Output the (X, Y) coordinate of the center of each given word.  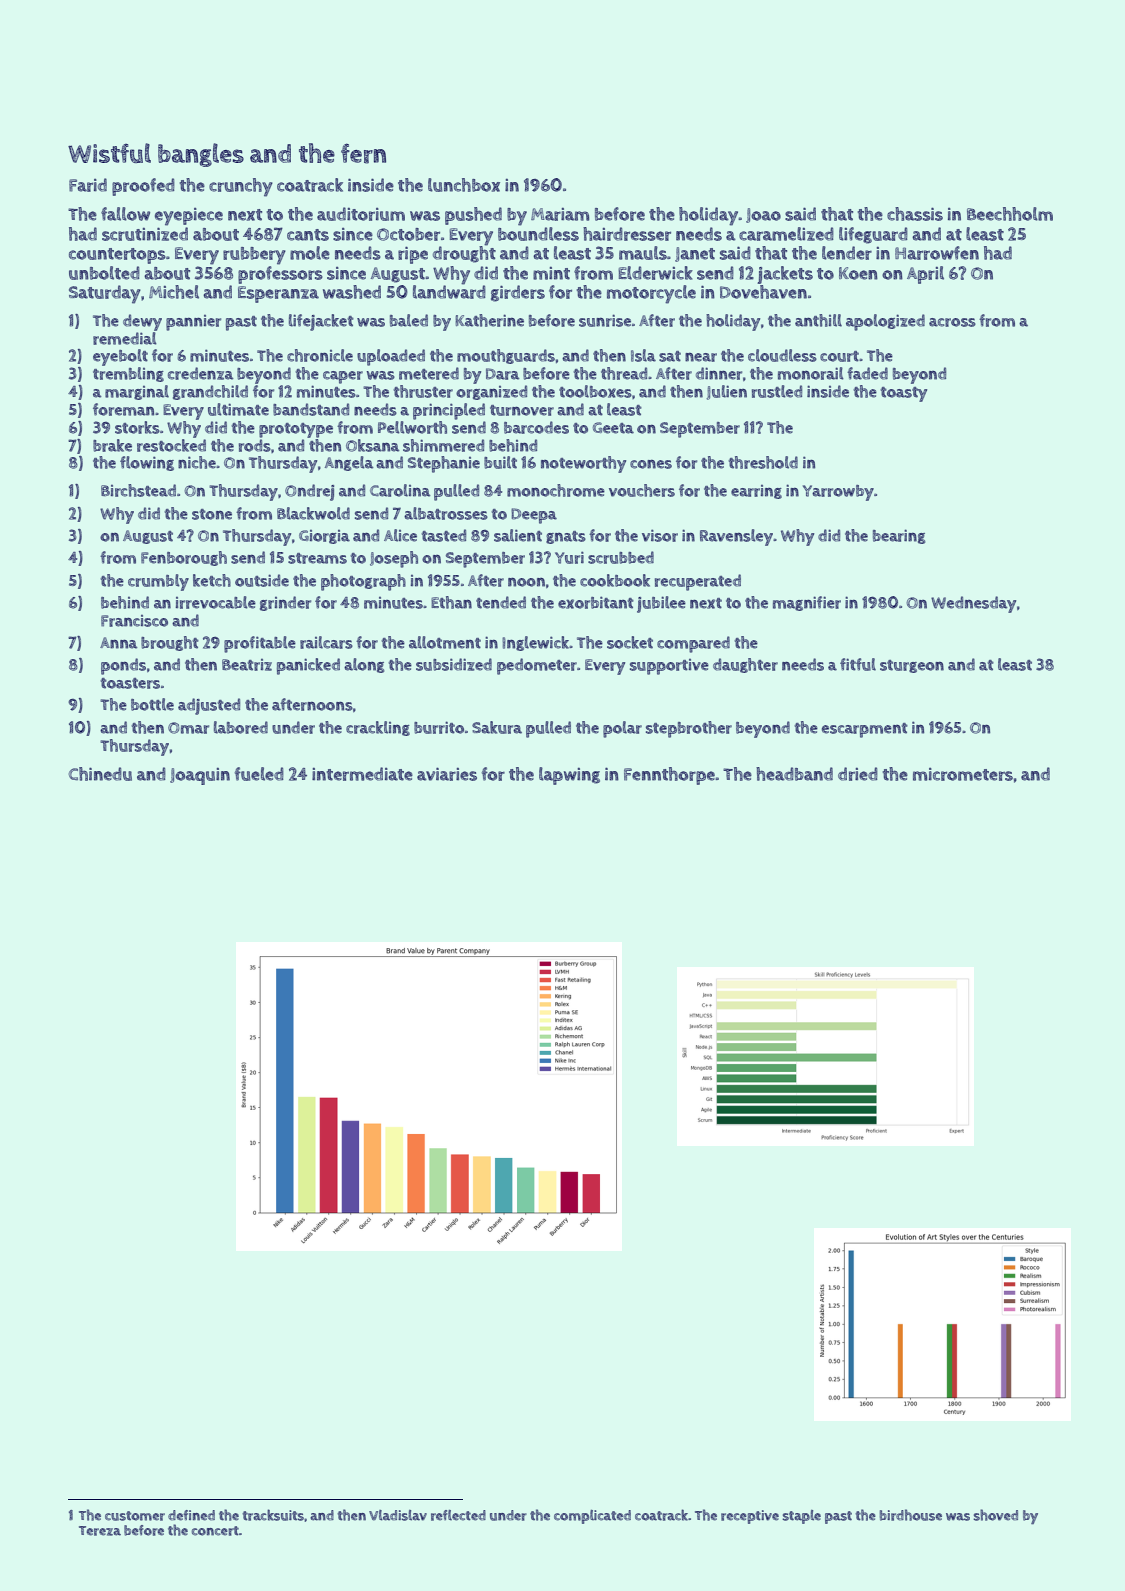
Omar (188, 728)
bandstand (311, 409)
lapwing (569, 776)
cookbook (615, 580)
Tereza (100, 1531)
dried (858, 774)
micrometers (963, 774)
